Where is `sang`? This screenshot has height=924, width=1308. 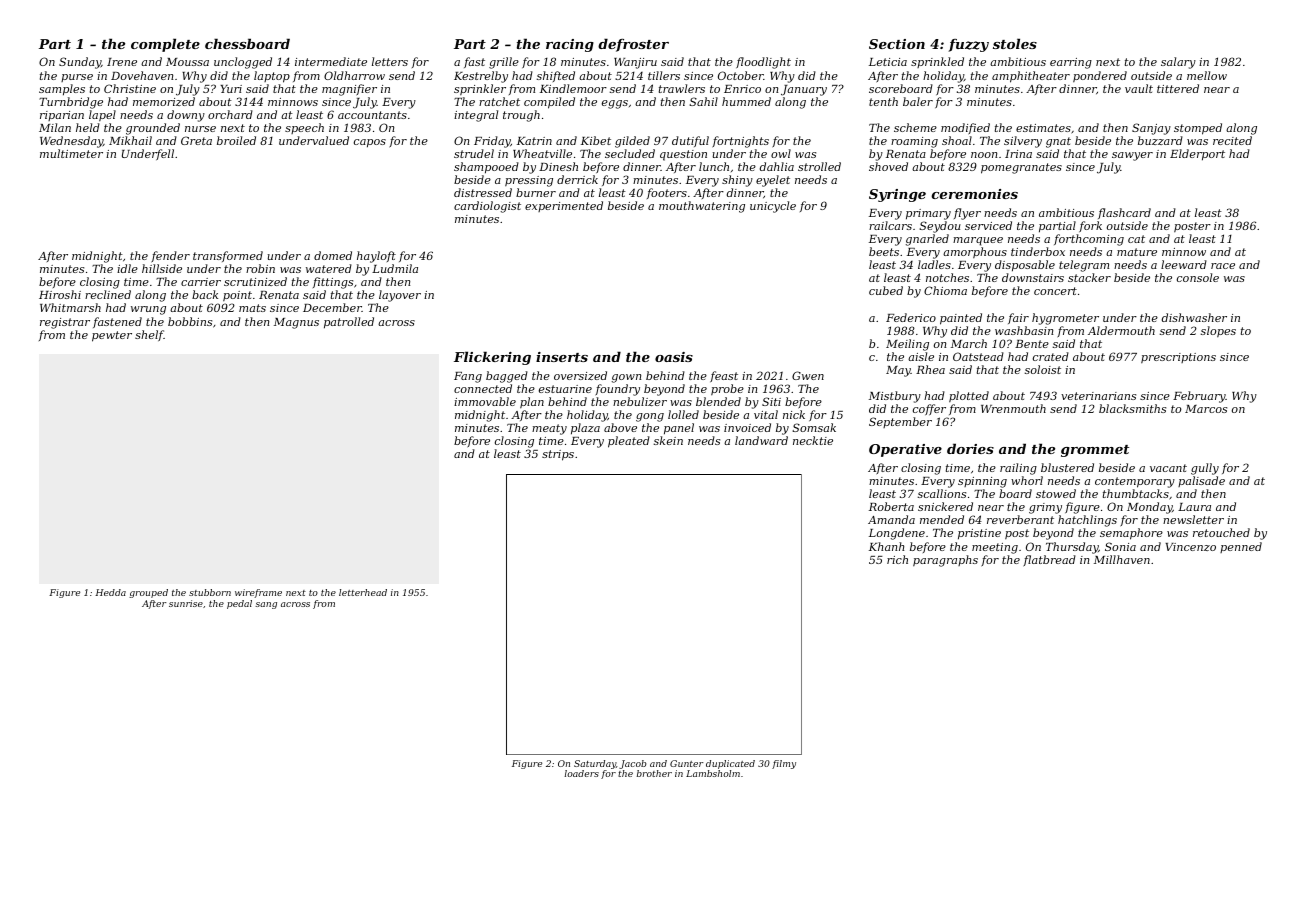
sang is located at coordinates (266, 605).
